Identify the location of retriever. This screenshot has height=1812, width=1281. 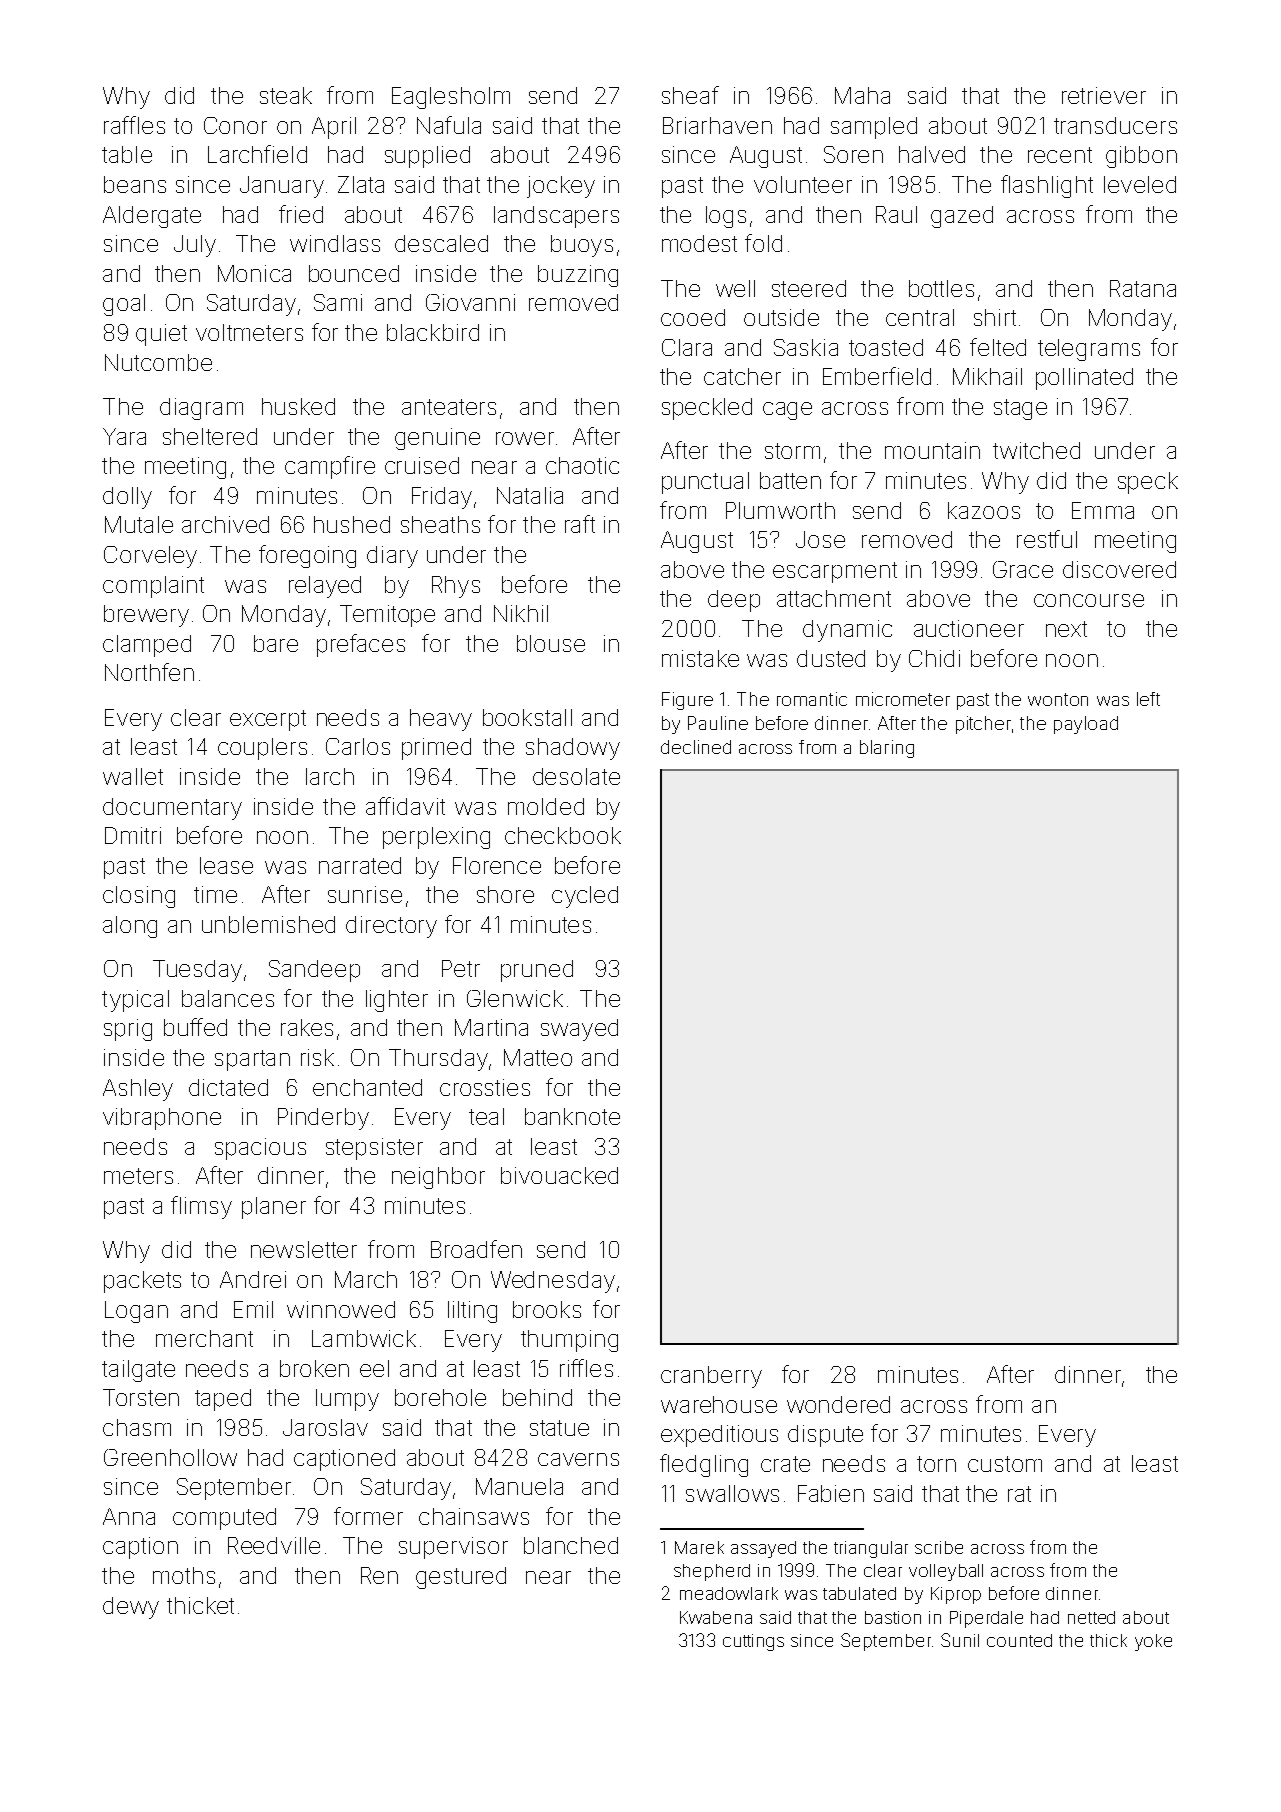
(1104, 95).
